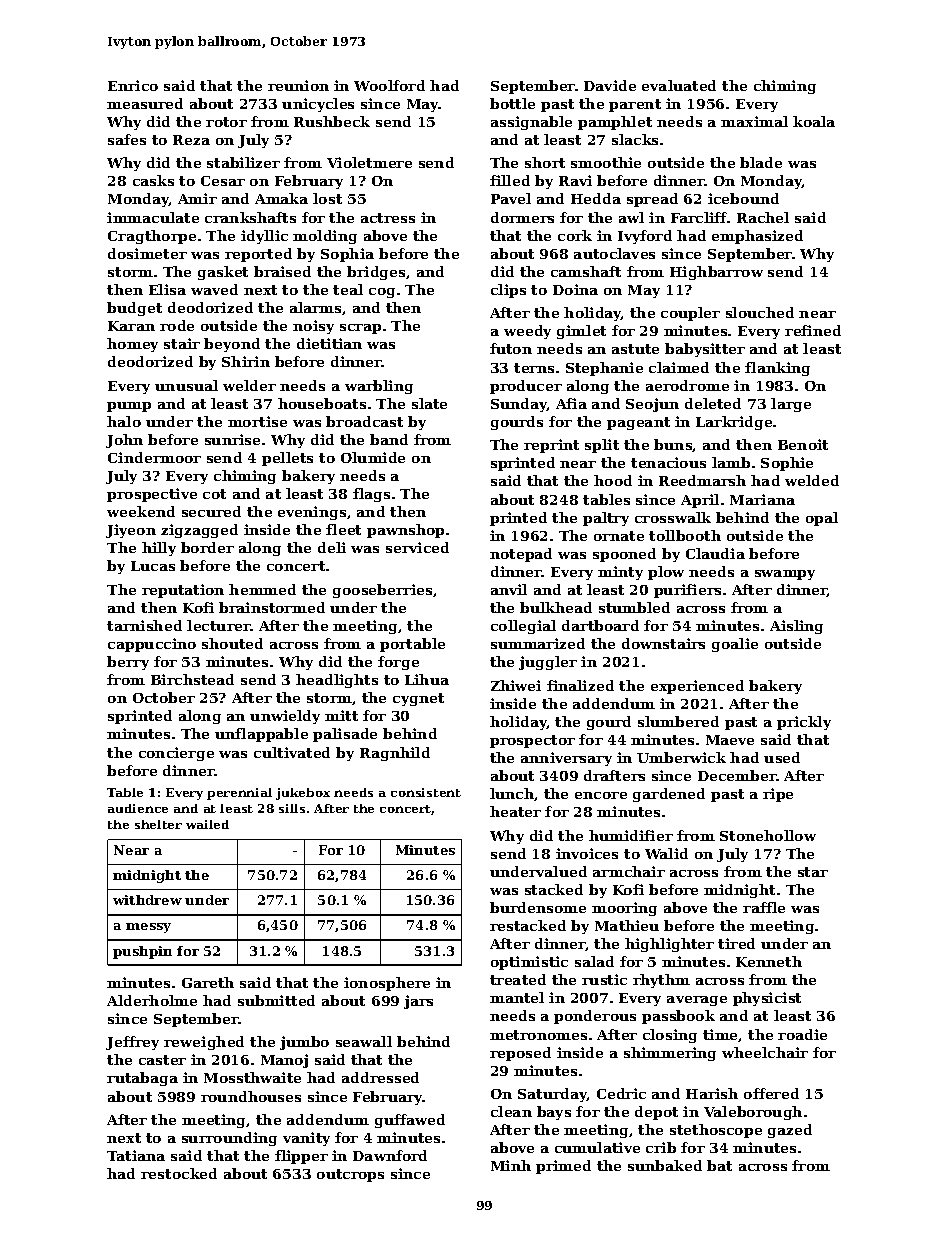  Describe the element at coordinates (757, 237) in the image. I see `emphasized` at that location.
